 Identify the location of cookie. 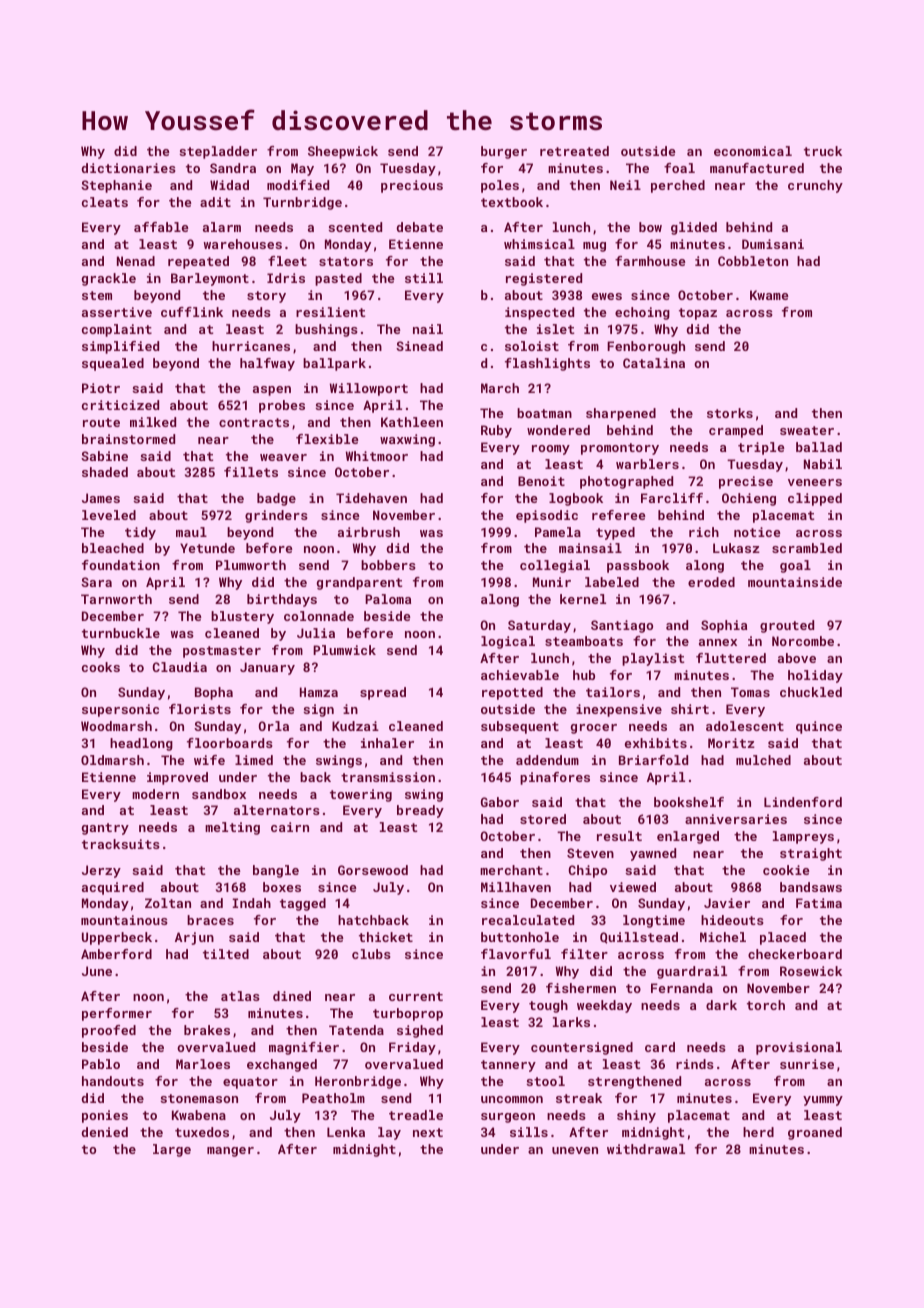
(786, 870).
